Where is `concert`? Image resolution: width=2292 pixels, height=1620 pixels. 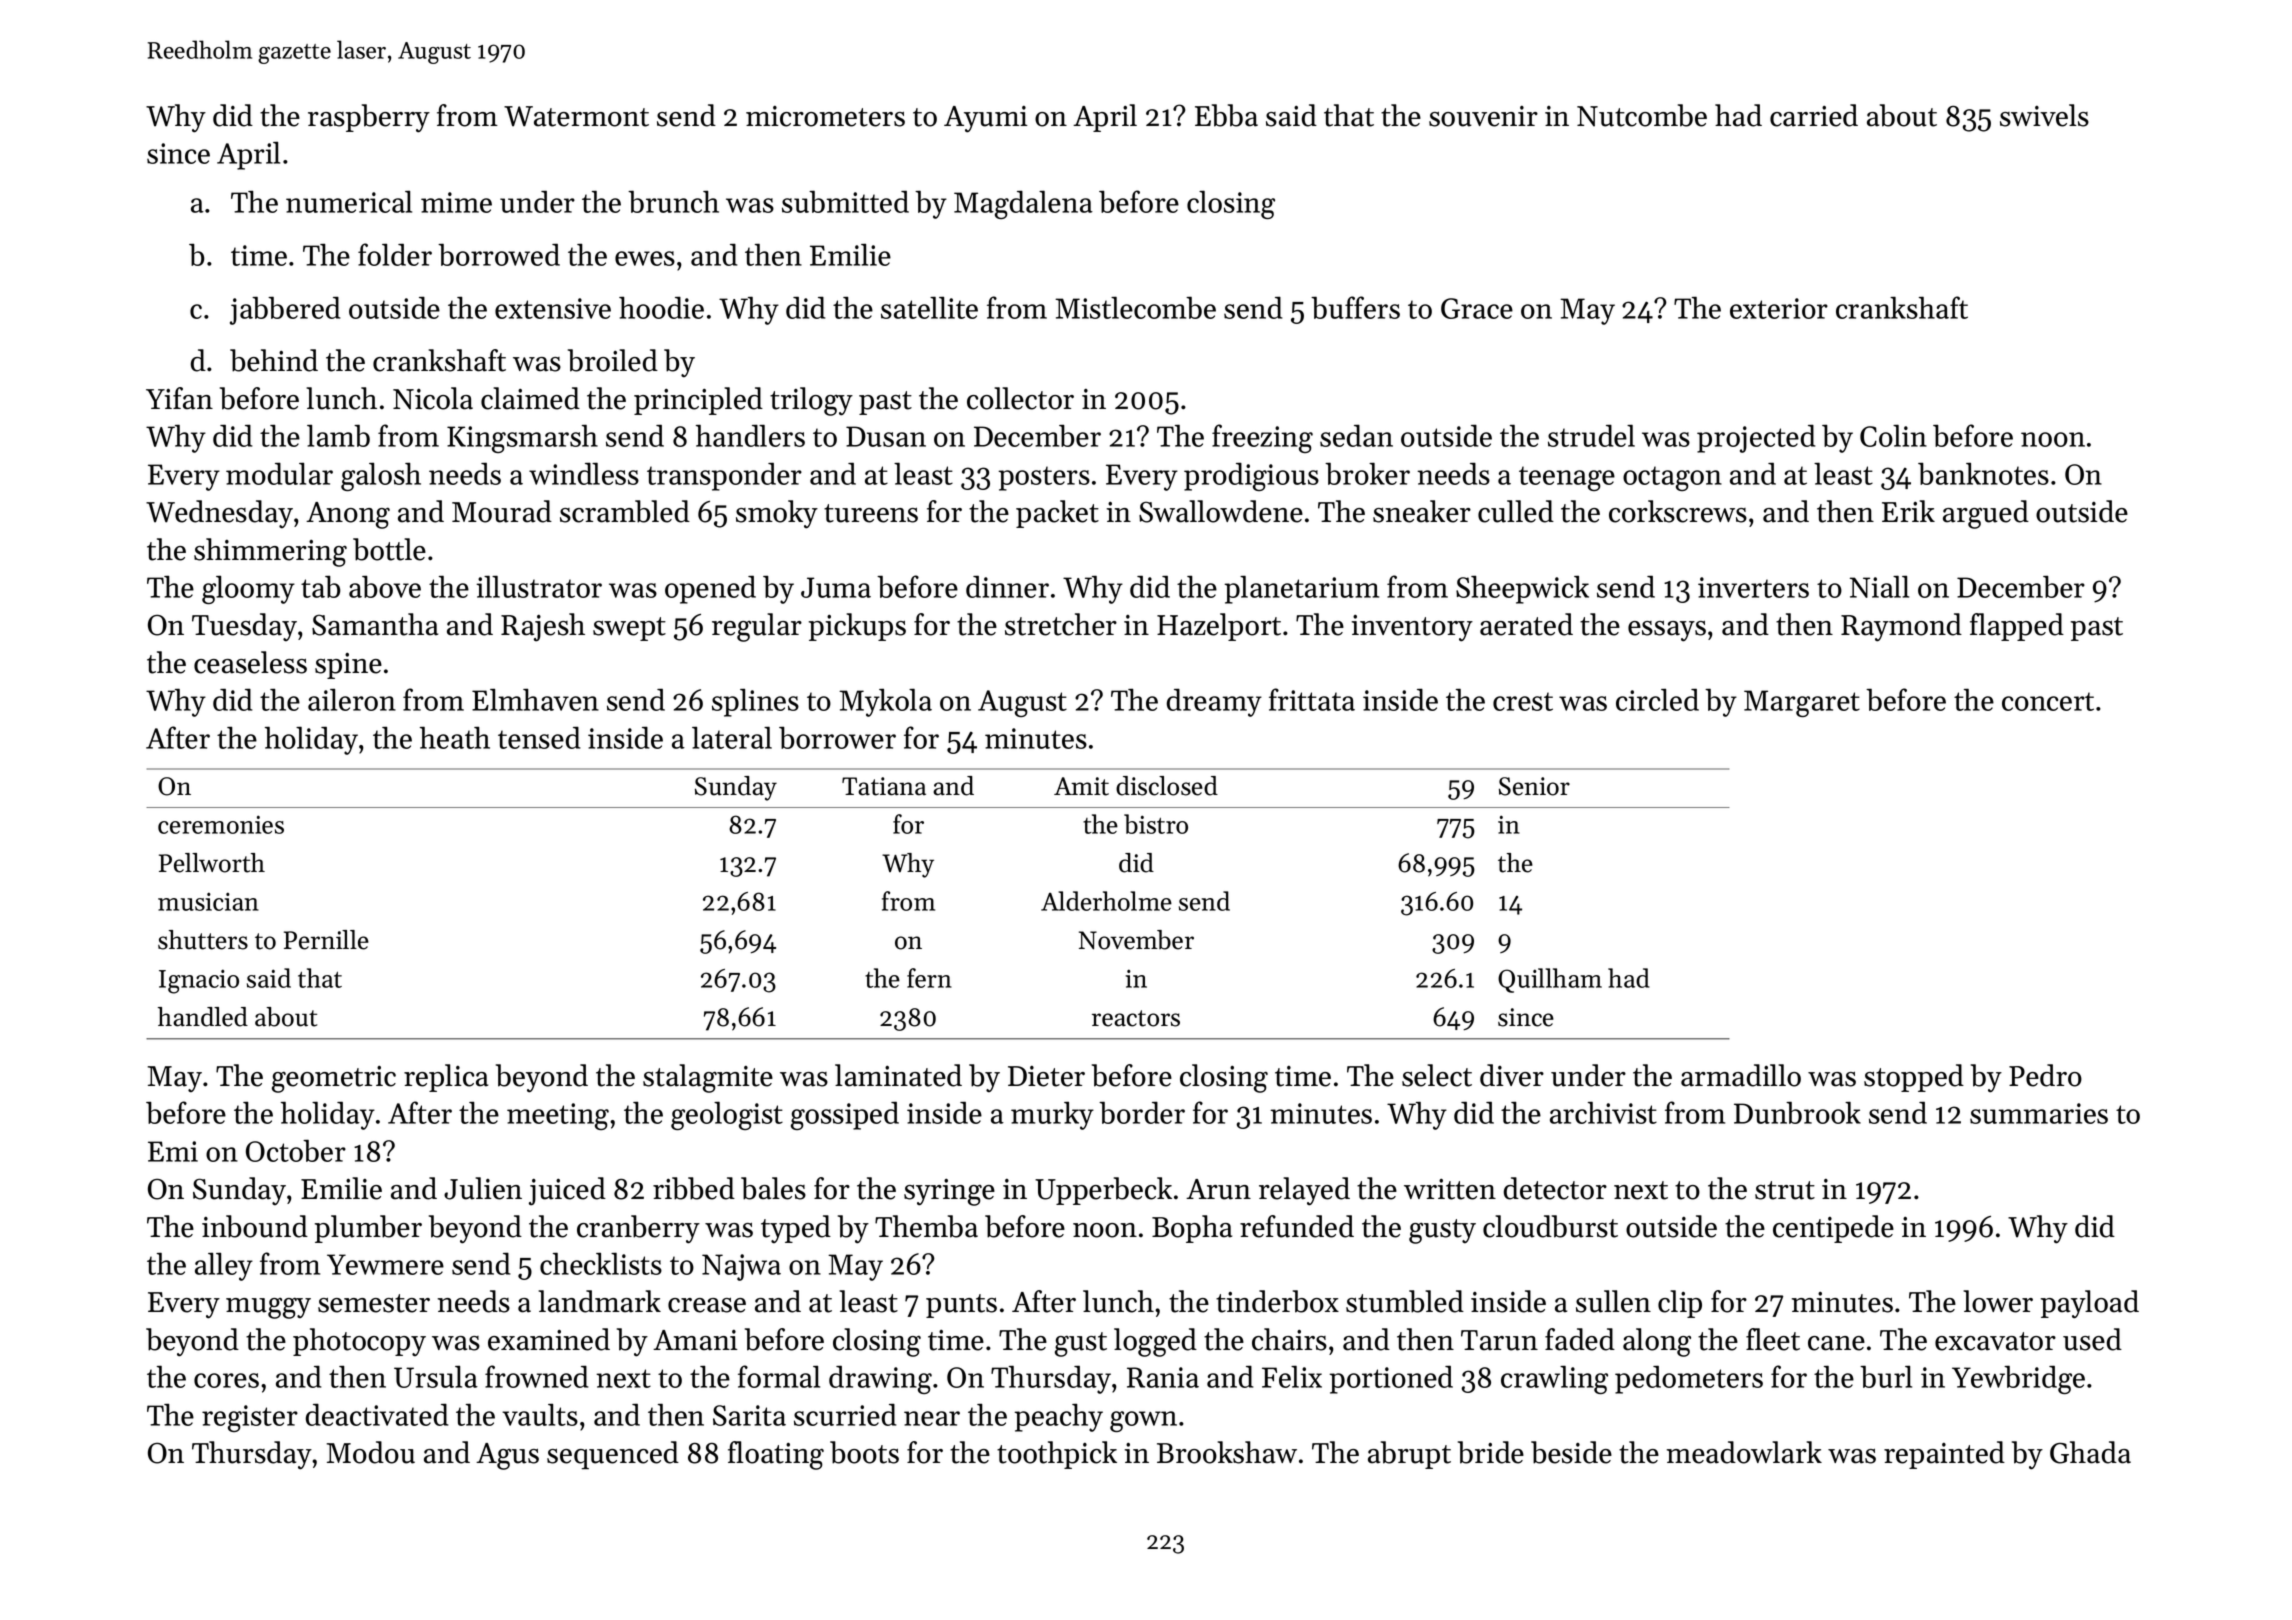 concert is located at coordinates (2048, 701).
